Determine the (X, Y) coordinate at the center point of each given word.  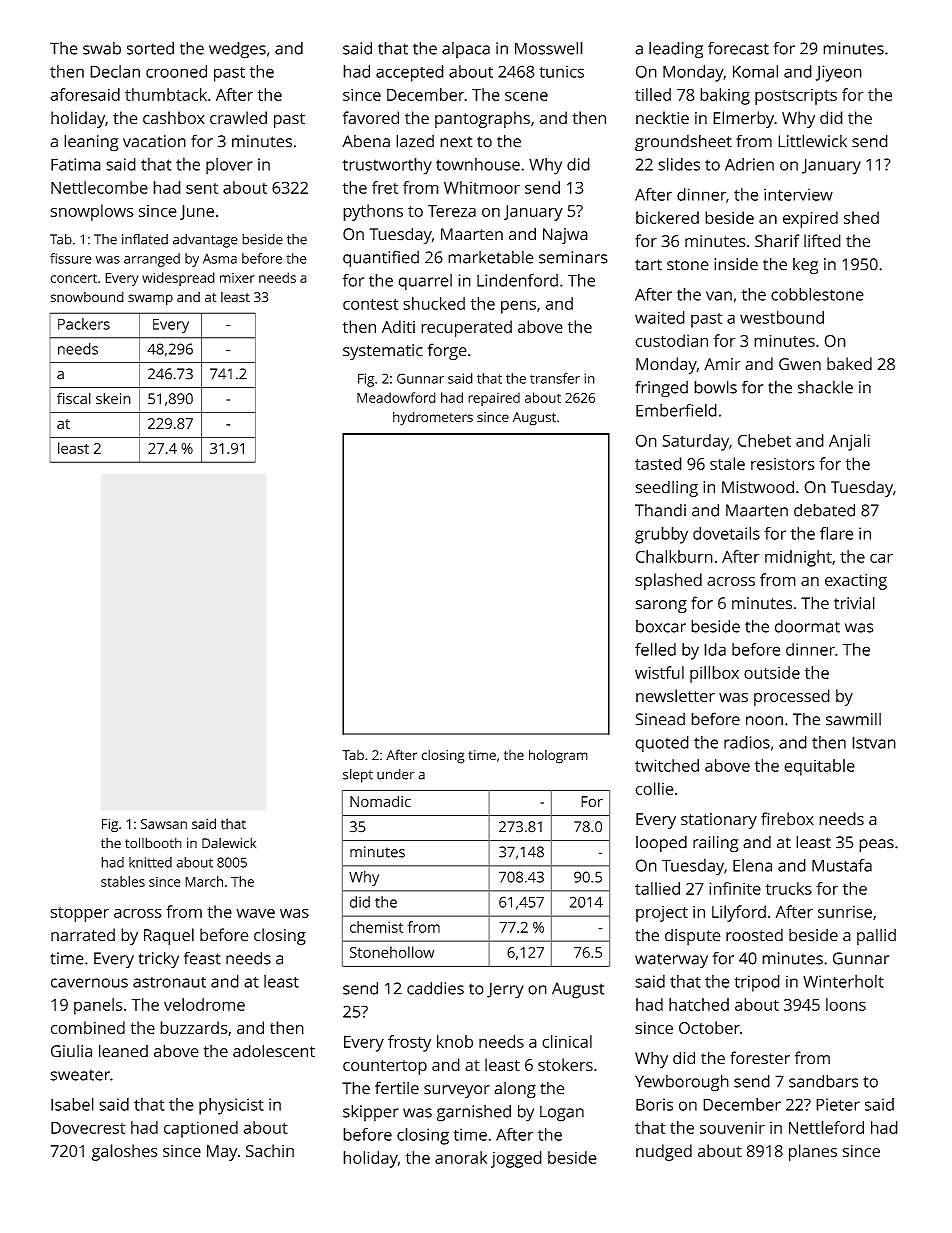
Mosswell (549, 48)
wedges (237, 50)
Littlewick (812, 141)
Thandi (660, 510)
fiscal (74, 398)
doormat (807, 626)
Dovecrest (88, 1128)
